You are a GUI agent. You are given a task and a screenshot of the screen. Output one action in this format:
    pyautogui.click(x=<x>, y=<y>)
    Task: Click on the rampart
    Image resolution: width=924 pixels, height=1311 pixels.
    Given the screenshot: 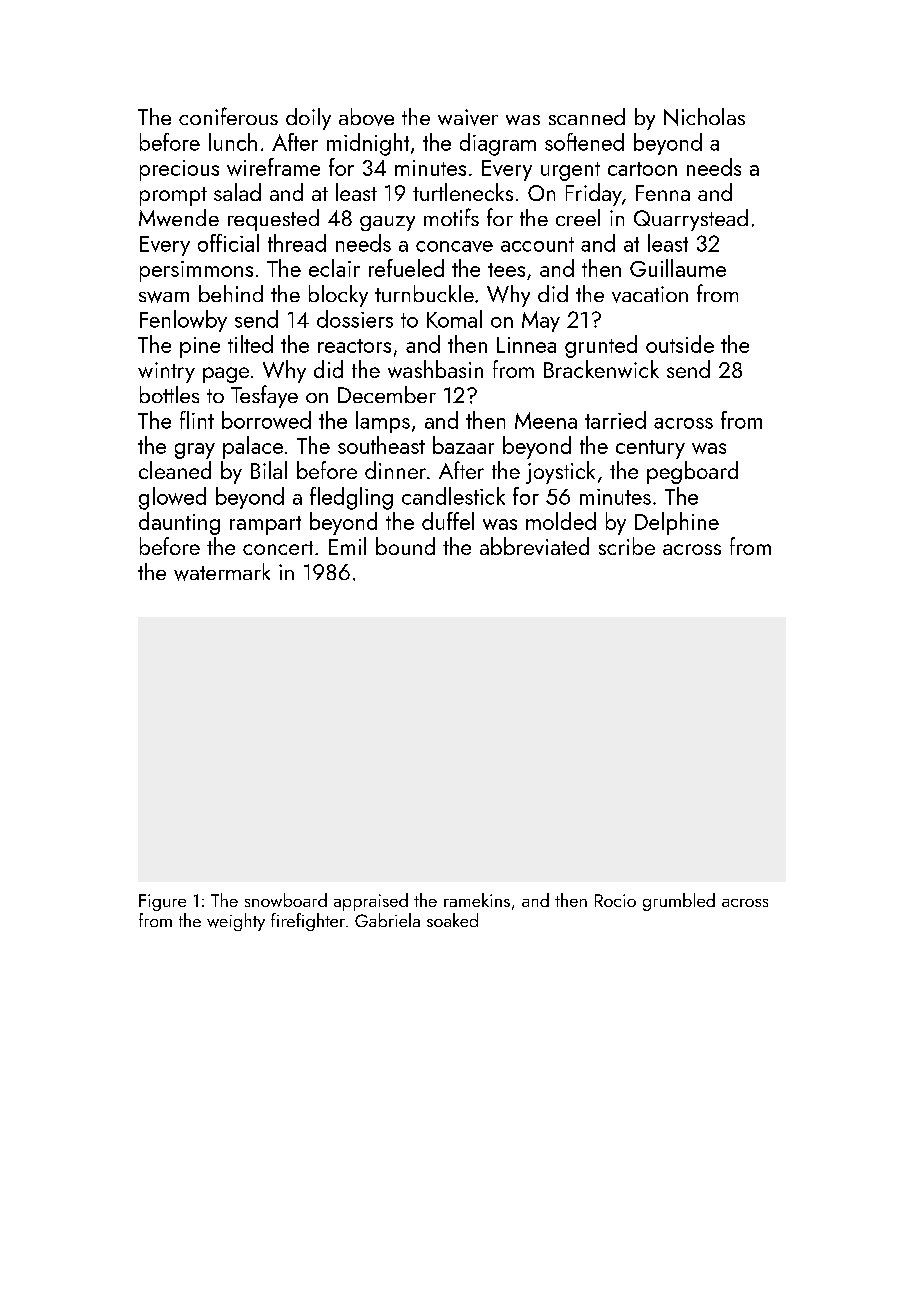 What is the action you would take?
    pyautogui.click(x=265, y=525)
